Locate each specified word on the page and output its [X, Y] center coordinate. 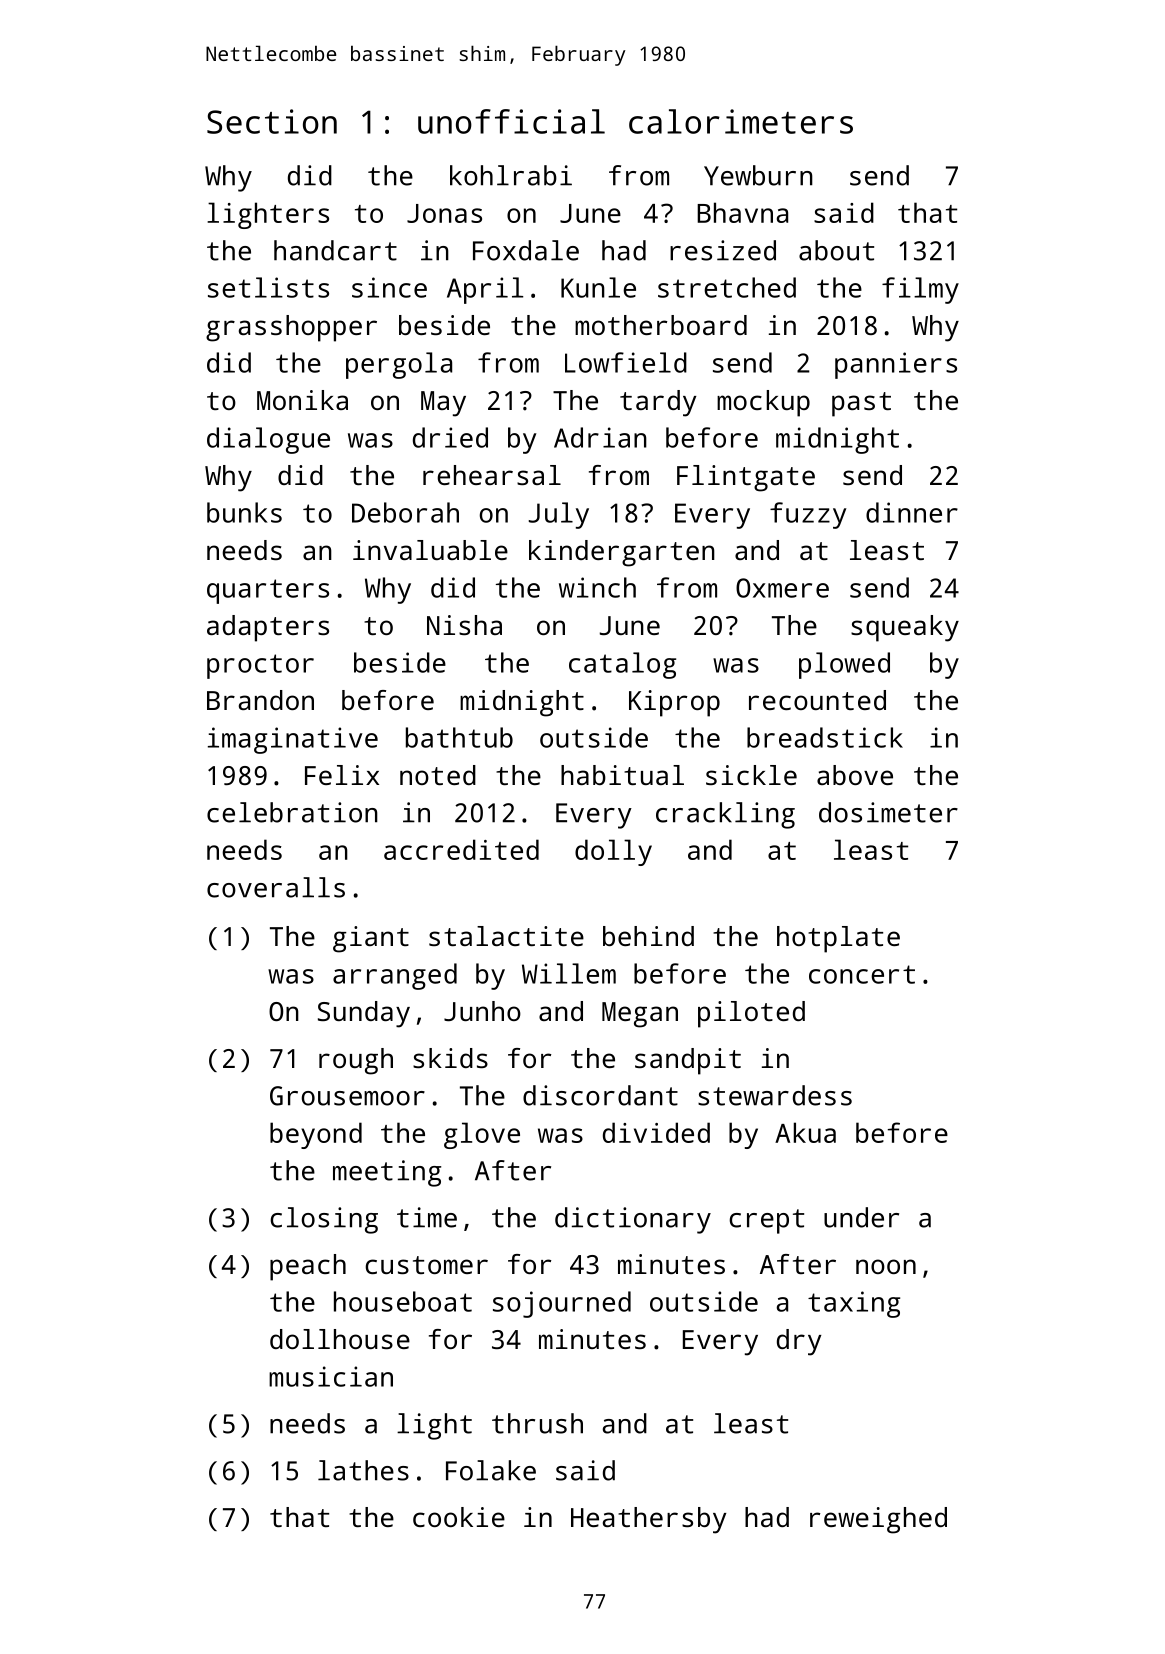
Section [272, 121]
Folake [491, 1470]
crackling [725, 815]
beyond [316, 1135]
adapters [268, 628]
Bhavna [742, 212]
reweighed [878, 1520]
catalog [622, 665]
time [427, 1217]
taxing [854, 1304]
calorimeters [741, 121]
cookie [459, 1517]
